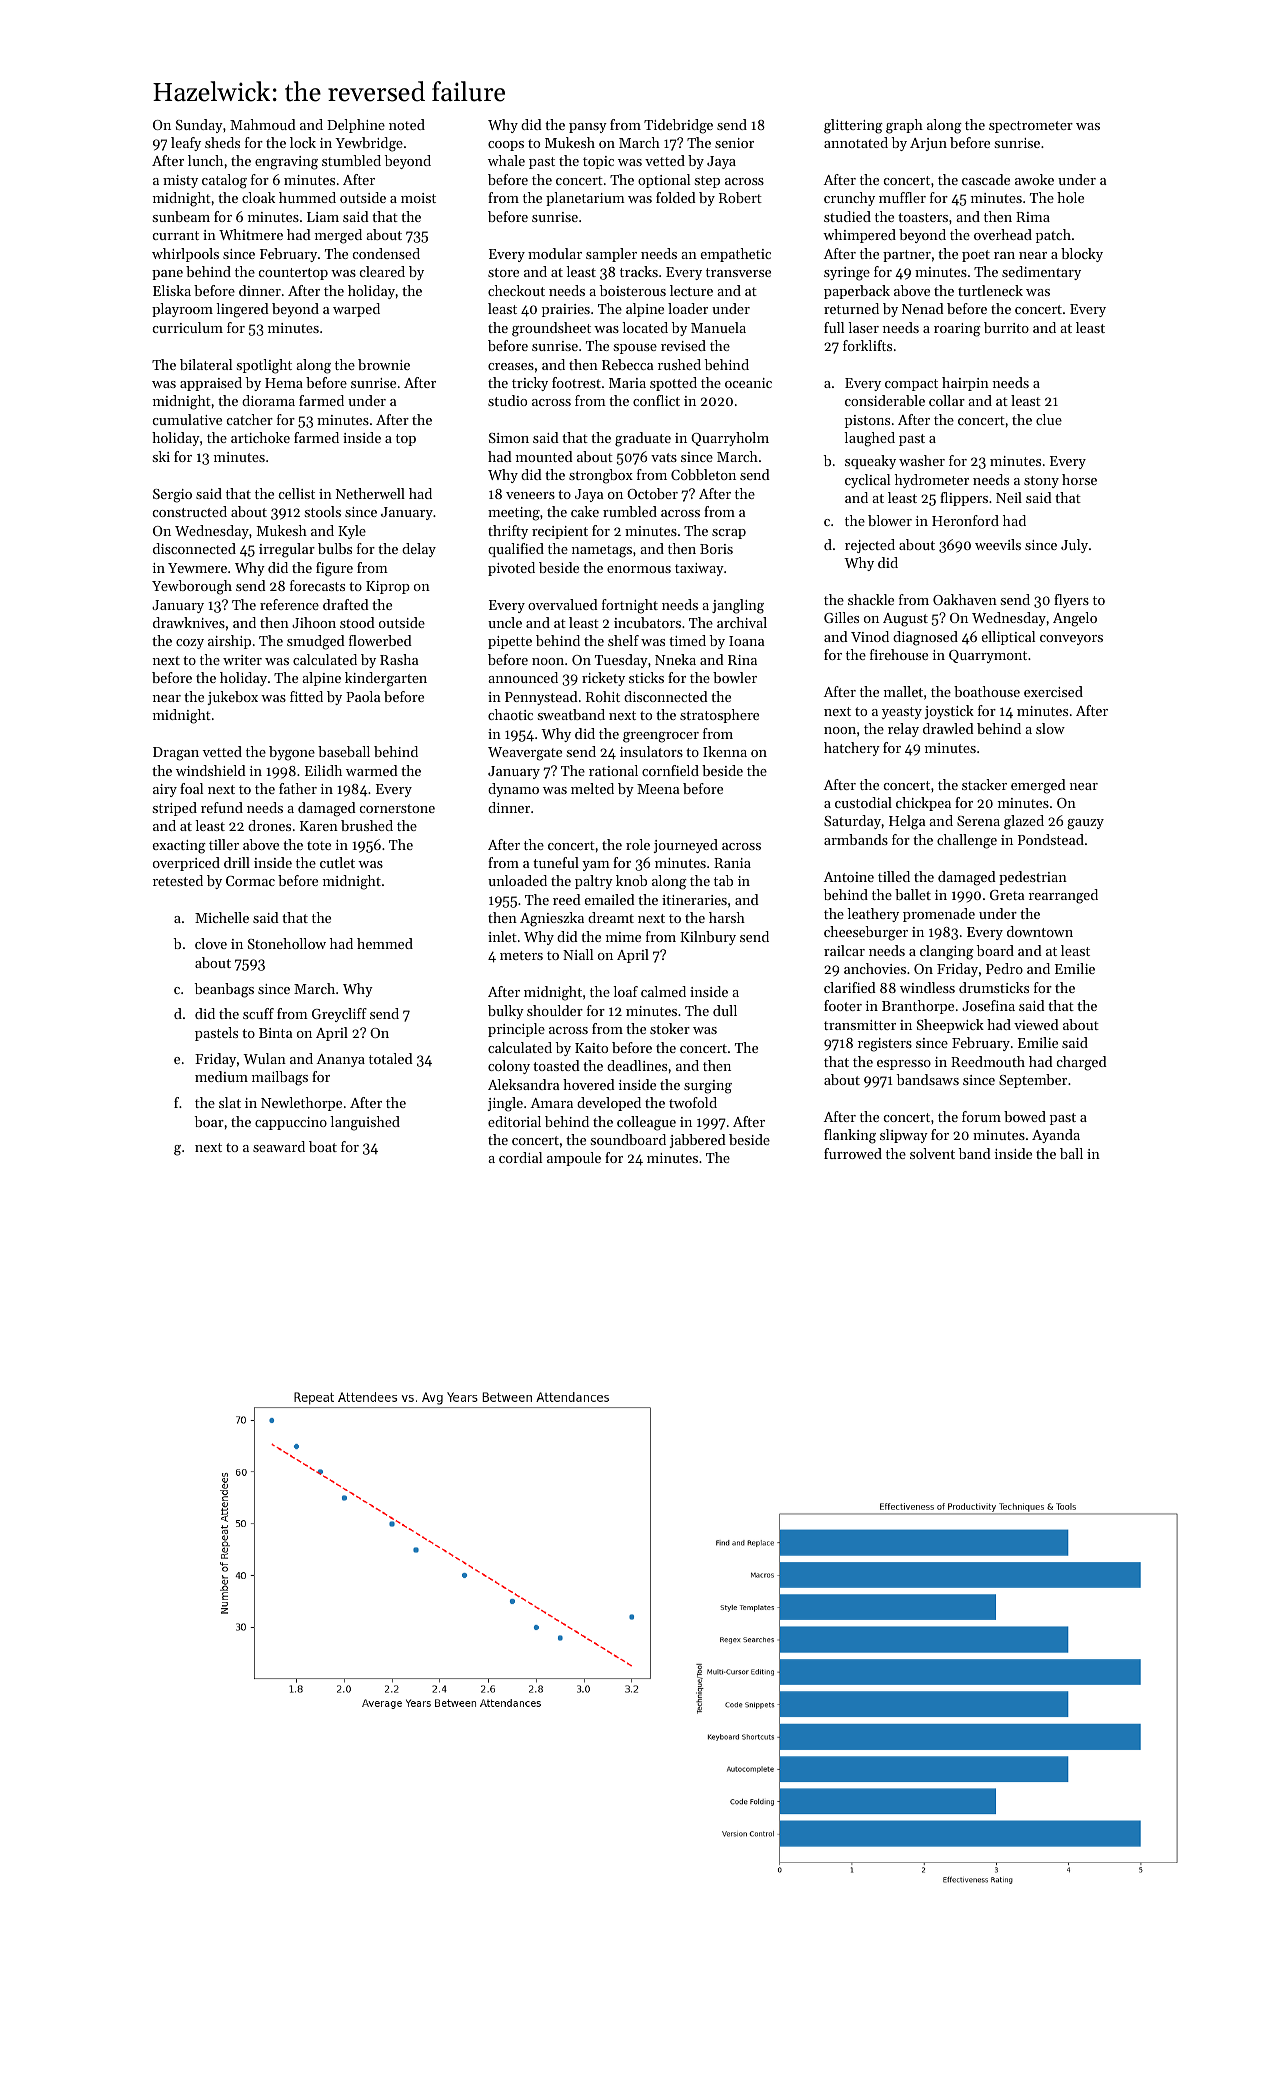 This page has height=2077, width=1261. What do you see at coordinates (391, 1058) in the page?
I see `totaled` at bounding box center [391, 1058].
